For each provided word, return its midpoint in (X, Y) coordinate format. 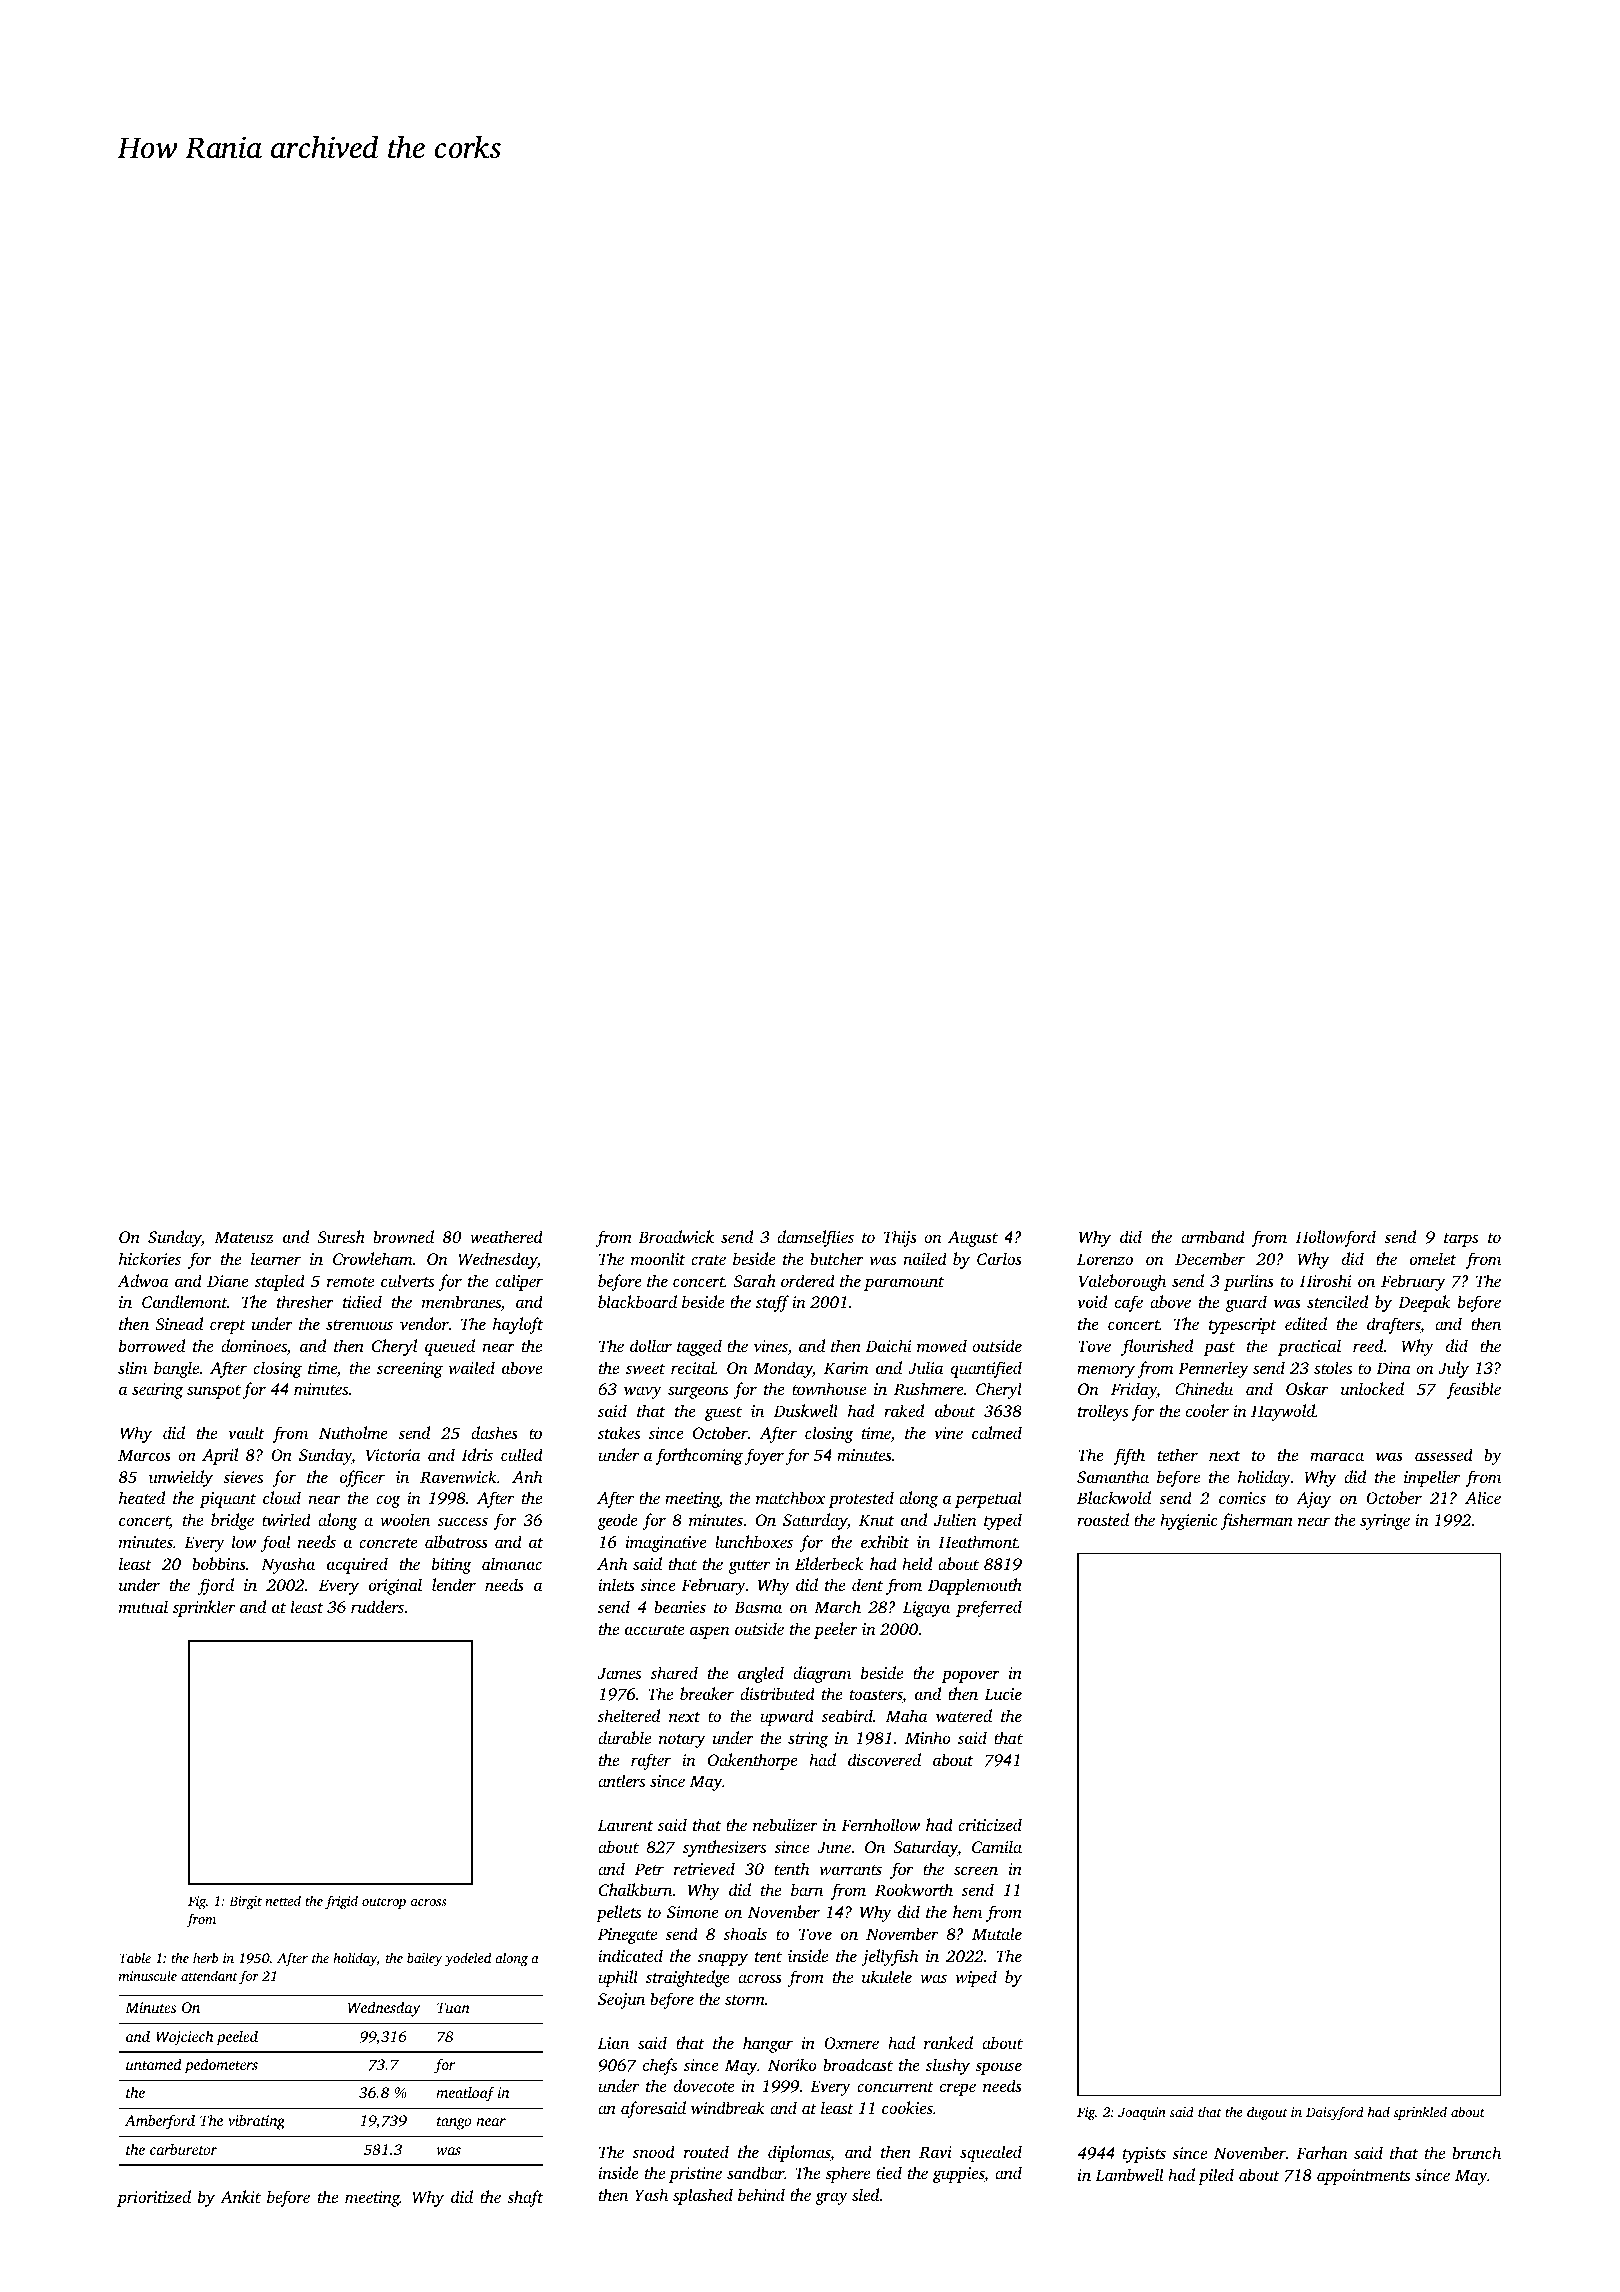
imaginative (666, 1544)
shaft (525, 2198)
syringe (1385, 1522)
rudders (377, 1606)
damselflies (815, 1238)
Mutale (997, 1933)
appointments (1363, 2177)
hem (967, 1911)
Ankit (240, 2196)
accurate (655, 1630)
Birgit (245, 1902)
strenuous (359, 1325)
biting (451, 1565)
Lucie (1003, 1694)
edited (1306, 1323)
